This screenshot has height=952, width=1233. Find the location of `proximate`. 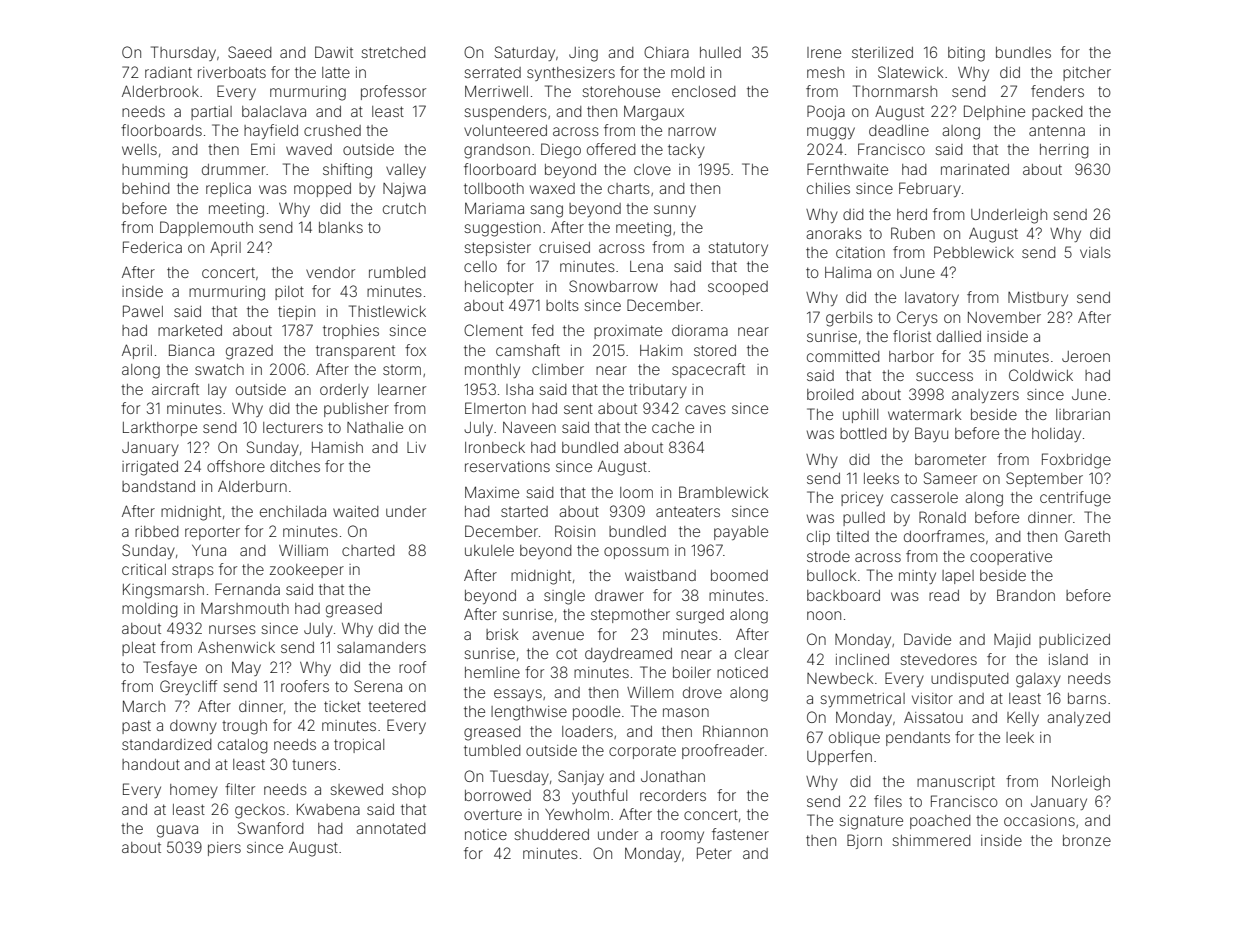

proximate is located at coordinates (628, 332).
